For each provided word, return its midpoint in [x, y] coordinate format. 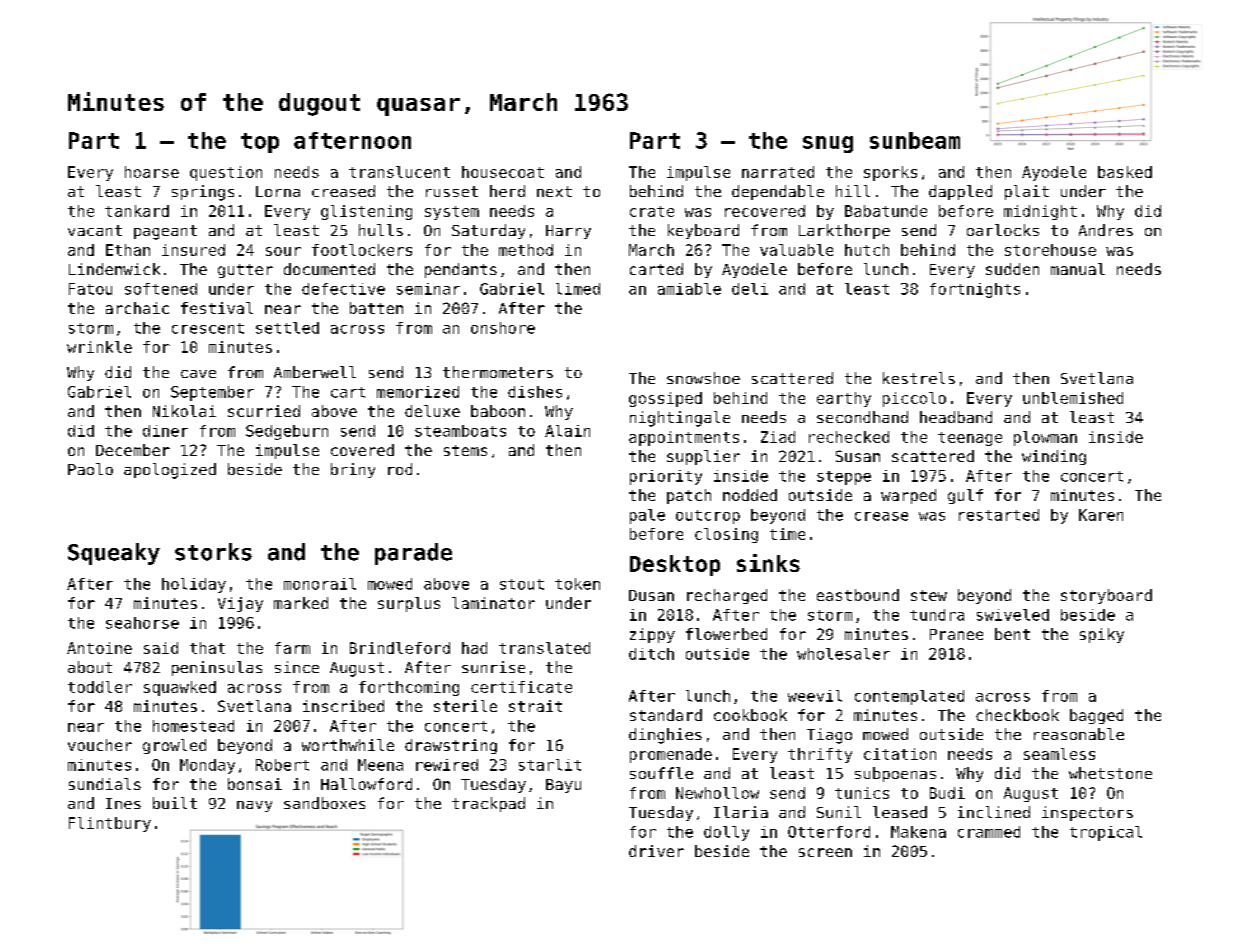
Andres [1106, 230]
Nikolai [184, 411]
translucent [399, 172]
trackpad [488, 804]
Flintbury [110, 824]
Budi [947, 793]
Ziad [778, 437]
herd [507, 191]
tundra [937, 615]
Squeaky [114, 554]
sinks [768, 563]
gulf [965, 496]
